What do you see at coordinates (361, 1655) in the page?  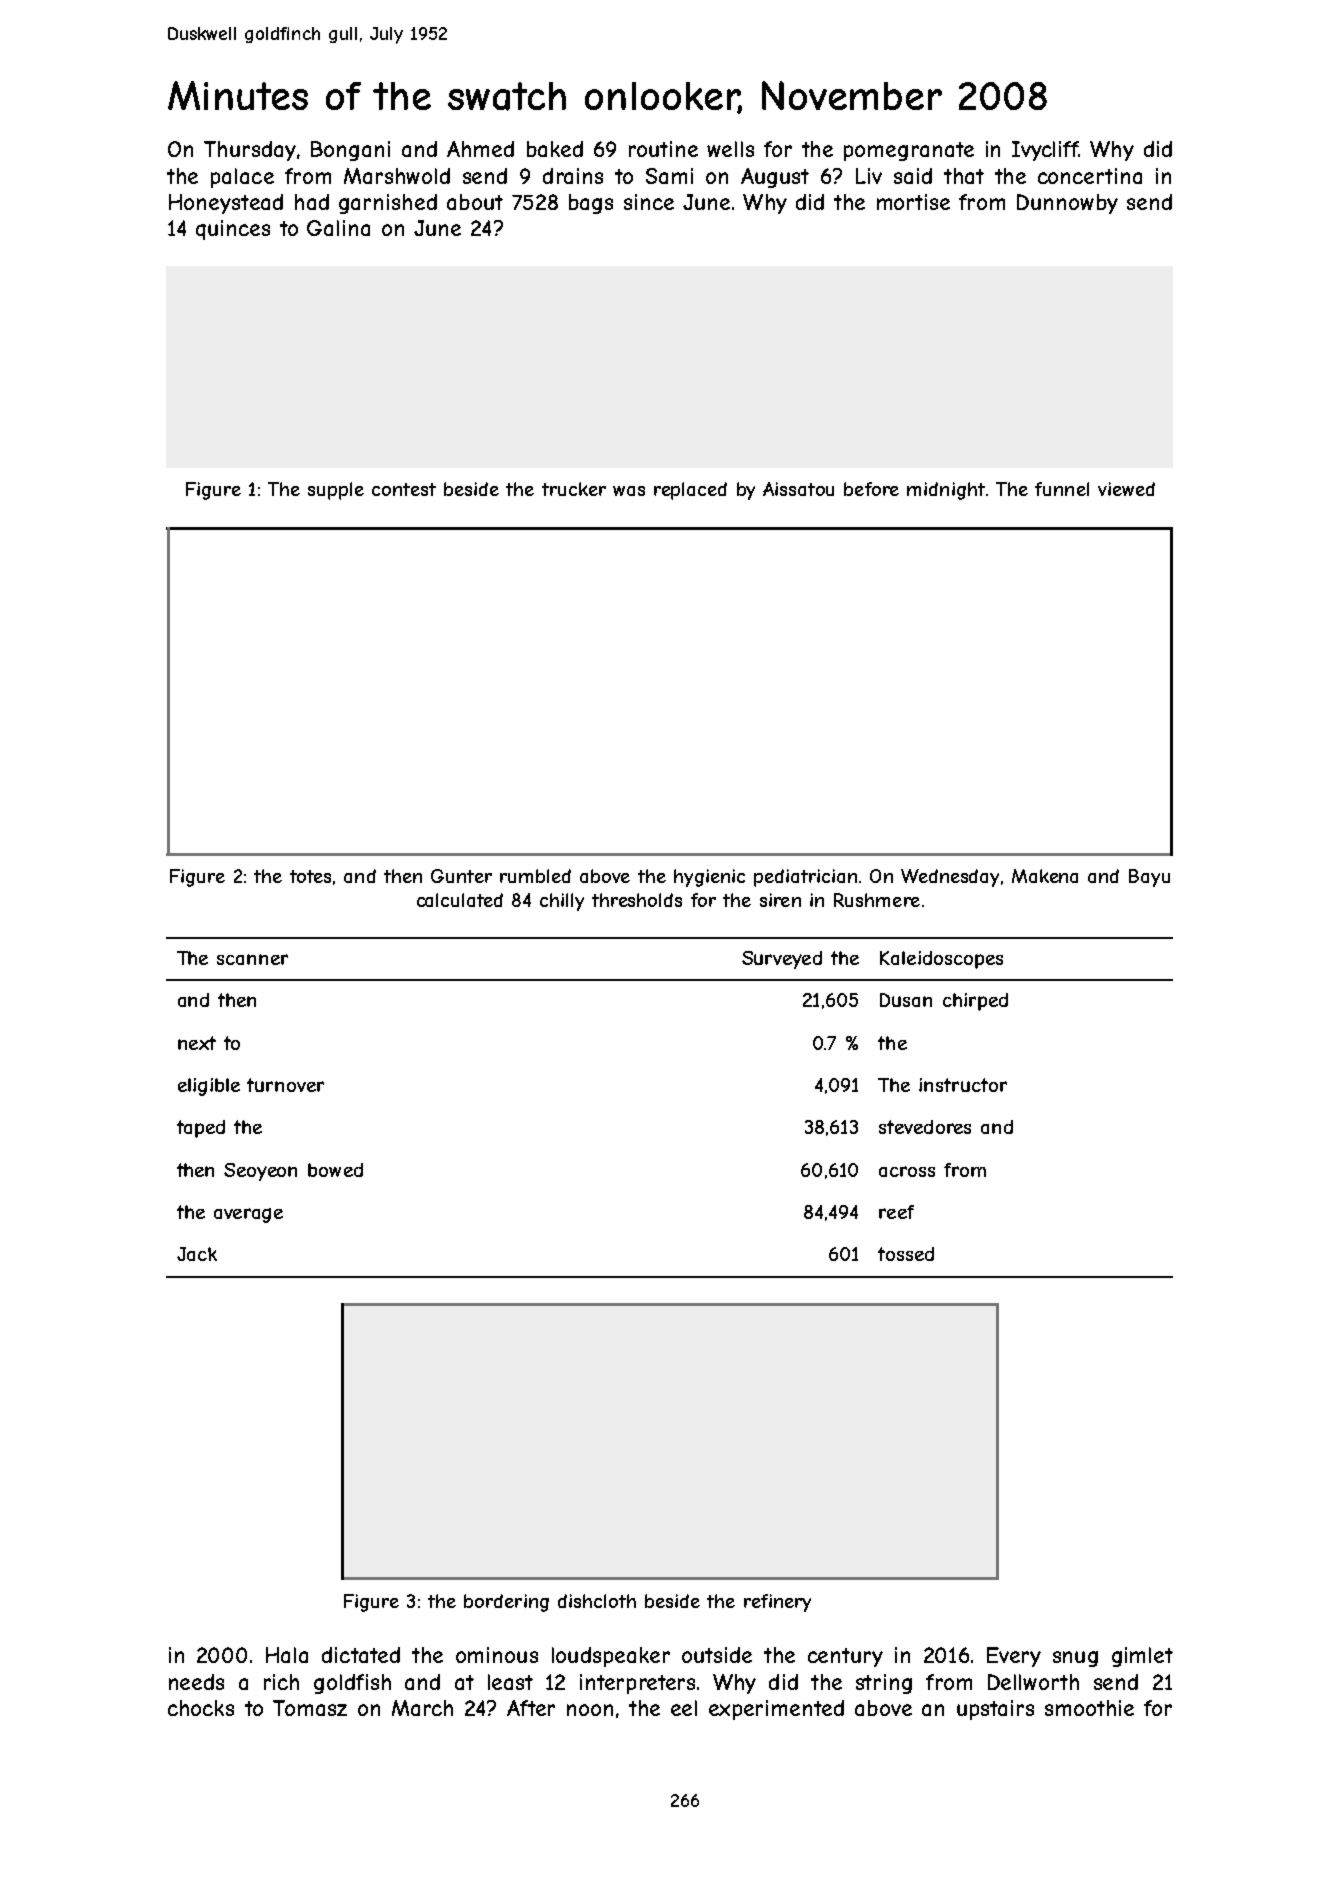 I see `dictated` at bounding box center [361, 1655].
